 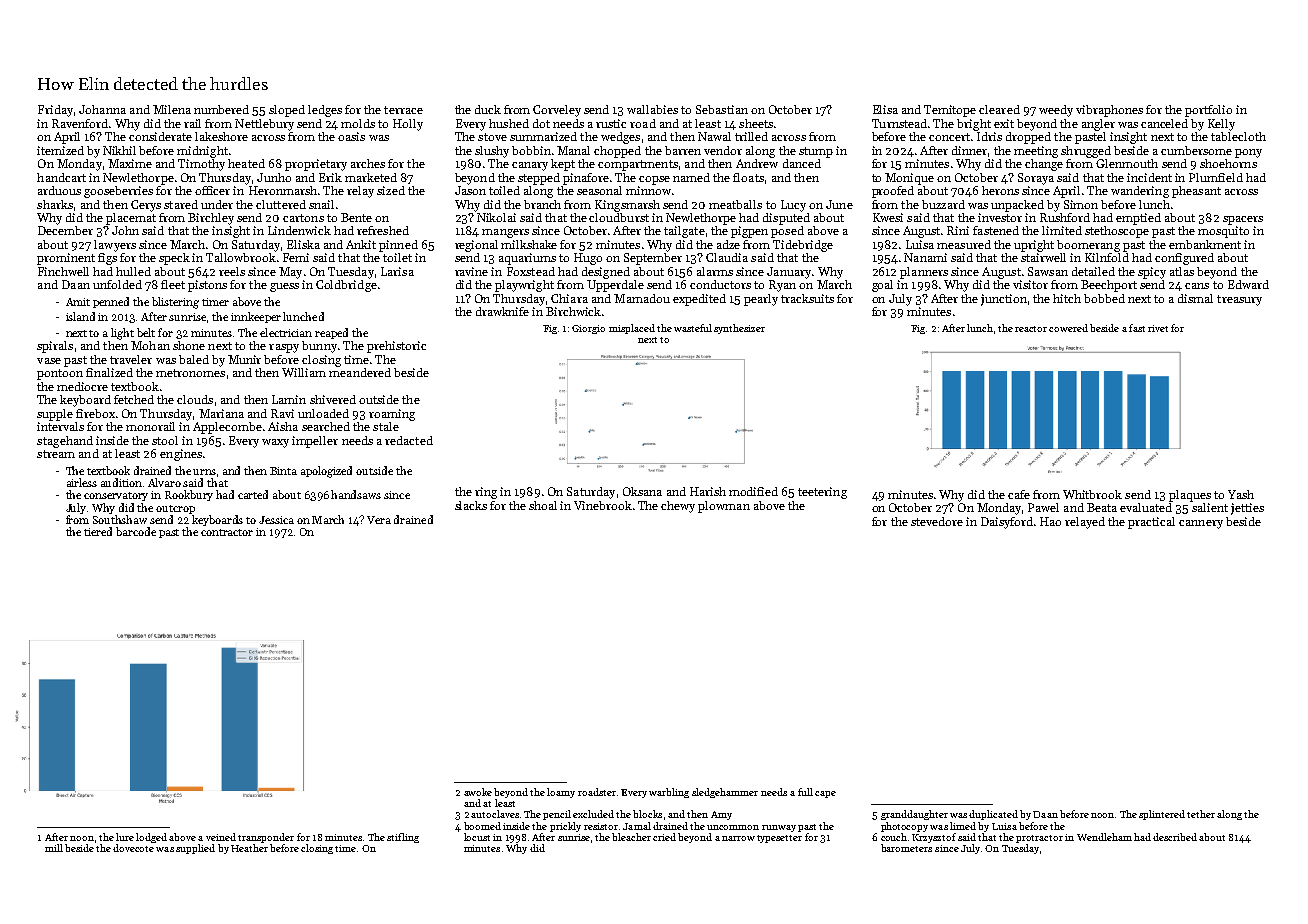 I want to click on supplied, so click(x=195, y=849).
